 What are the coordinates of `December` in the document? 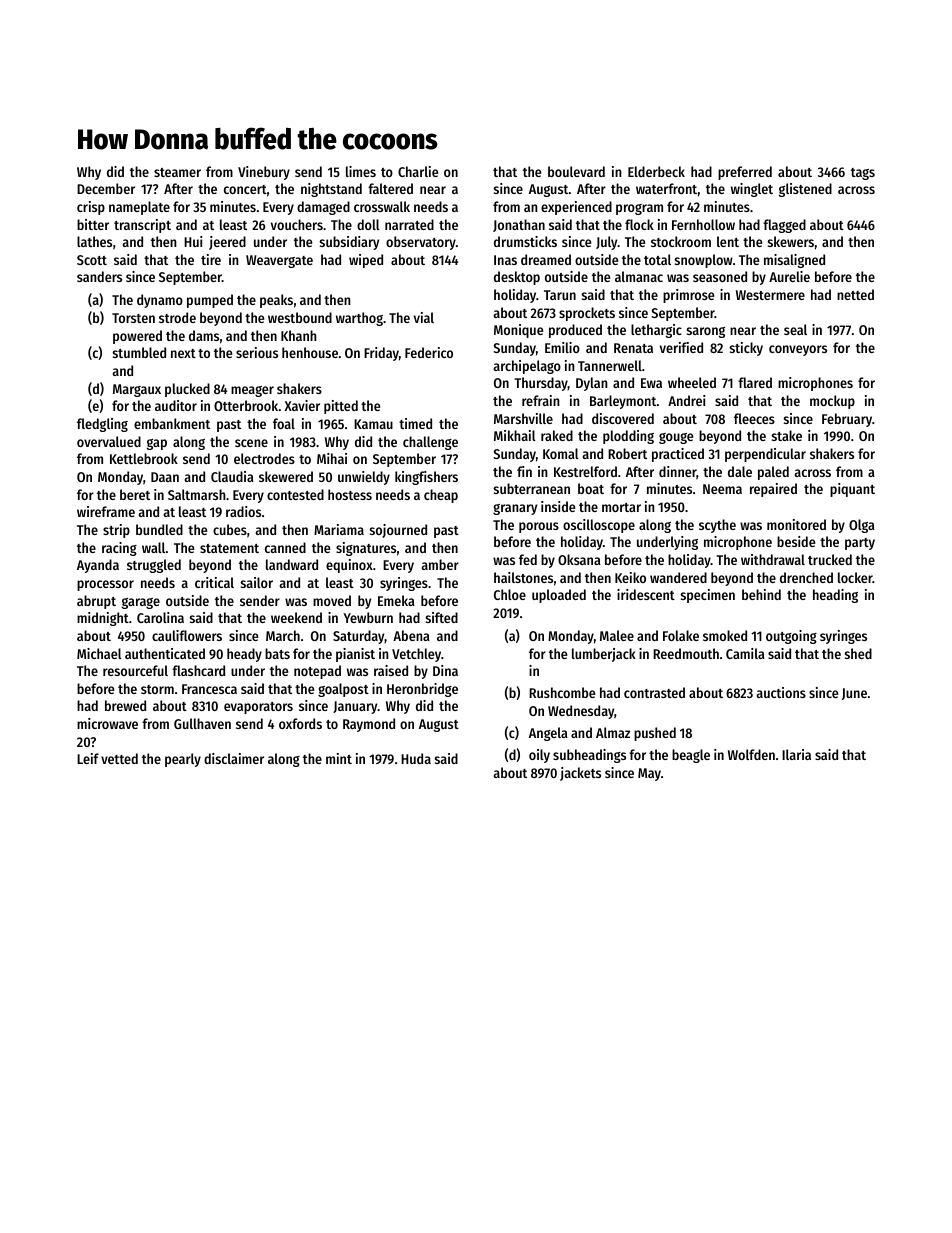 It's located at (106, 188).
